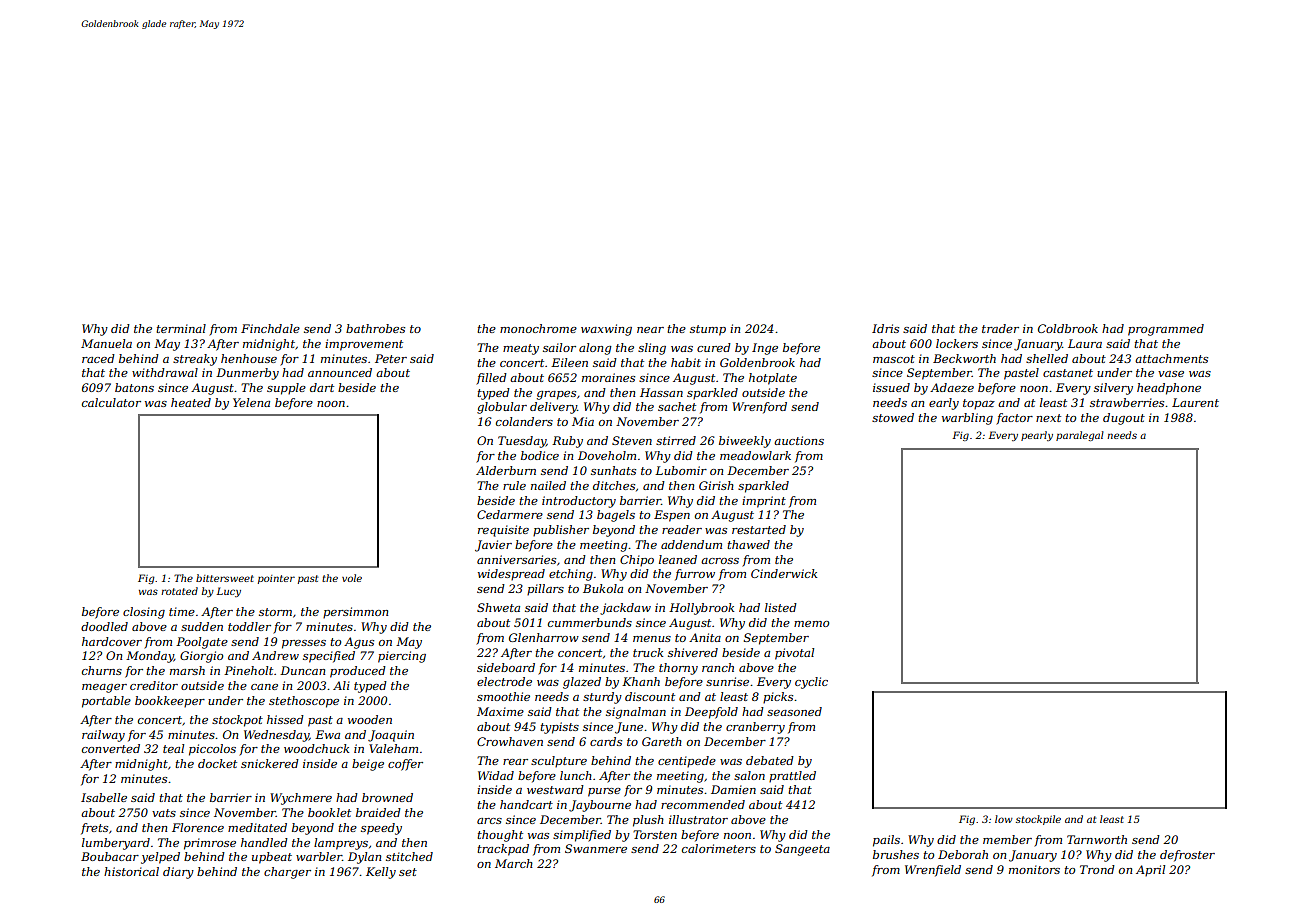 Image resolution: width=1308 pixels, height=924 pixels. What do you see at coordinates (276, 579) in the screenshot?
I see `pointer` at bounding box center [276, 579].
